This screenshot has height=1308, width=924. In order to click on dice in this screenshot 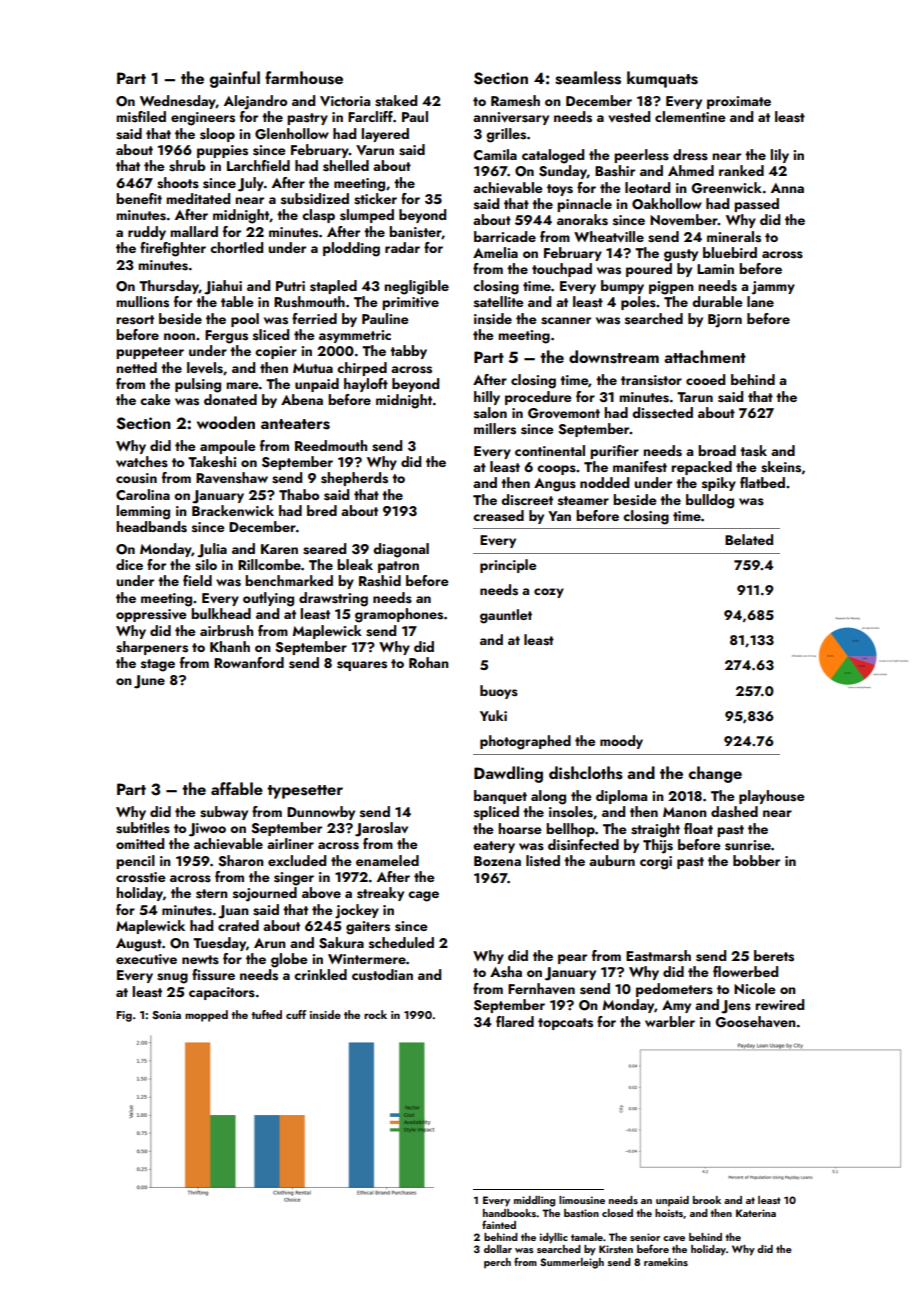, I will do `click(129, 564)`.
